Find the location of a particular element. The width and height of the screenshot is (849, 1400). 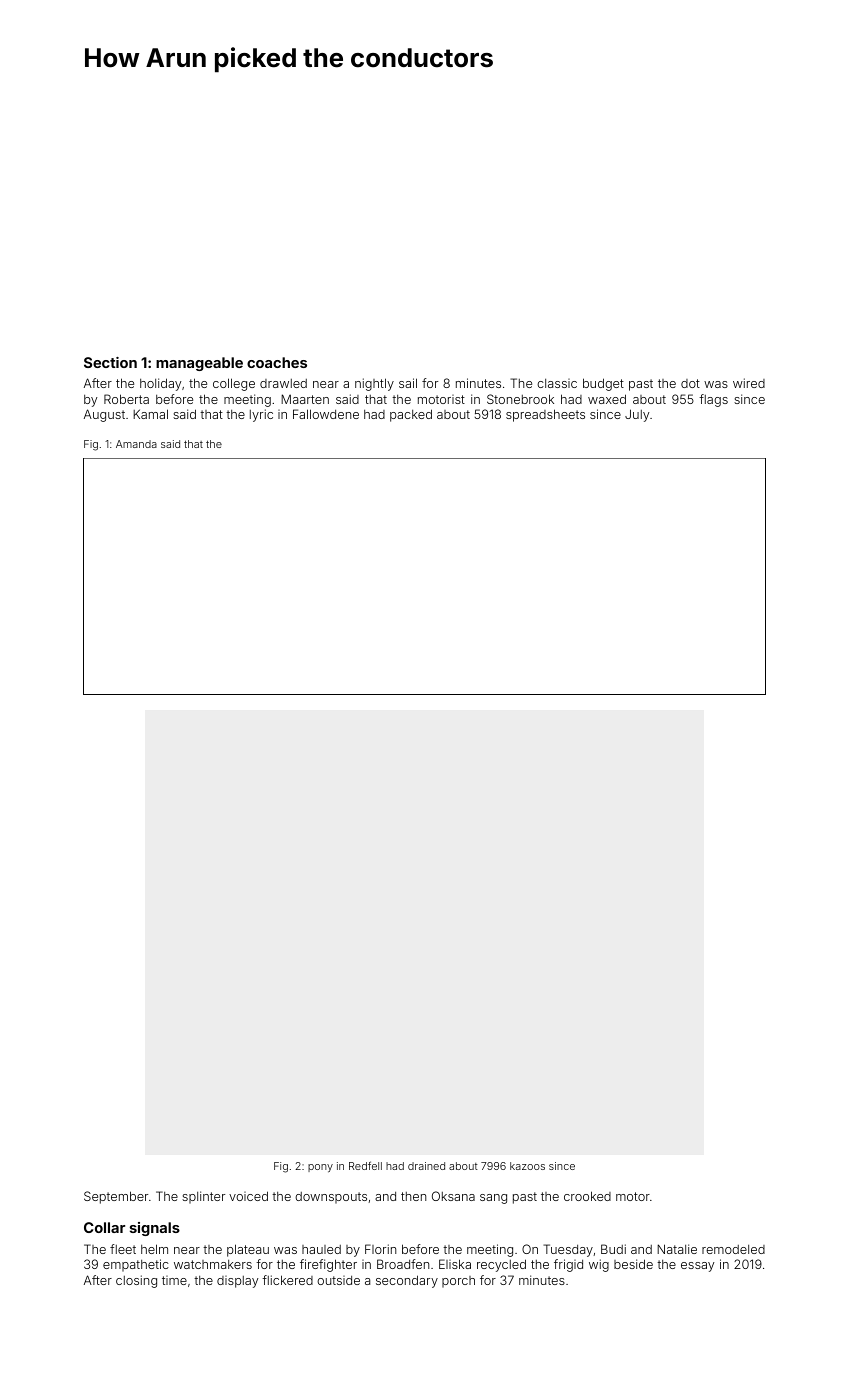

Amanda is located at coordinates (136, 444).
